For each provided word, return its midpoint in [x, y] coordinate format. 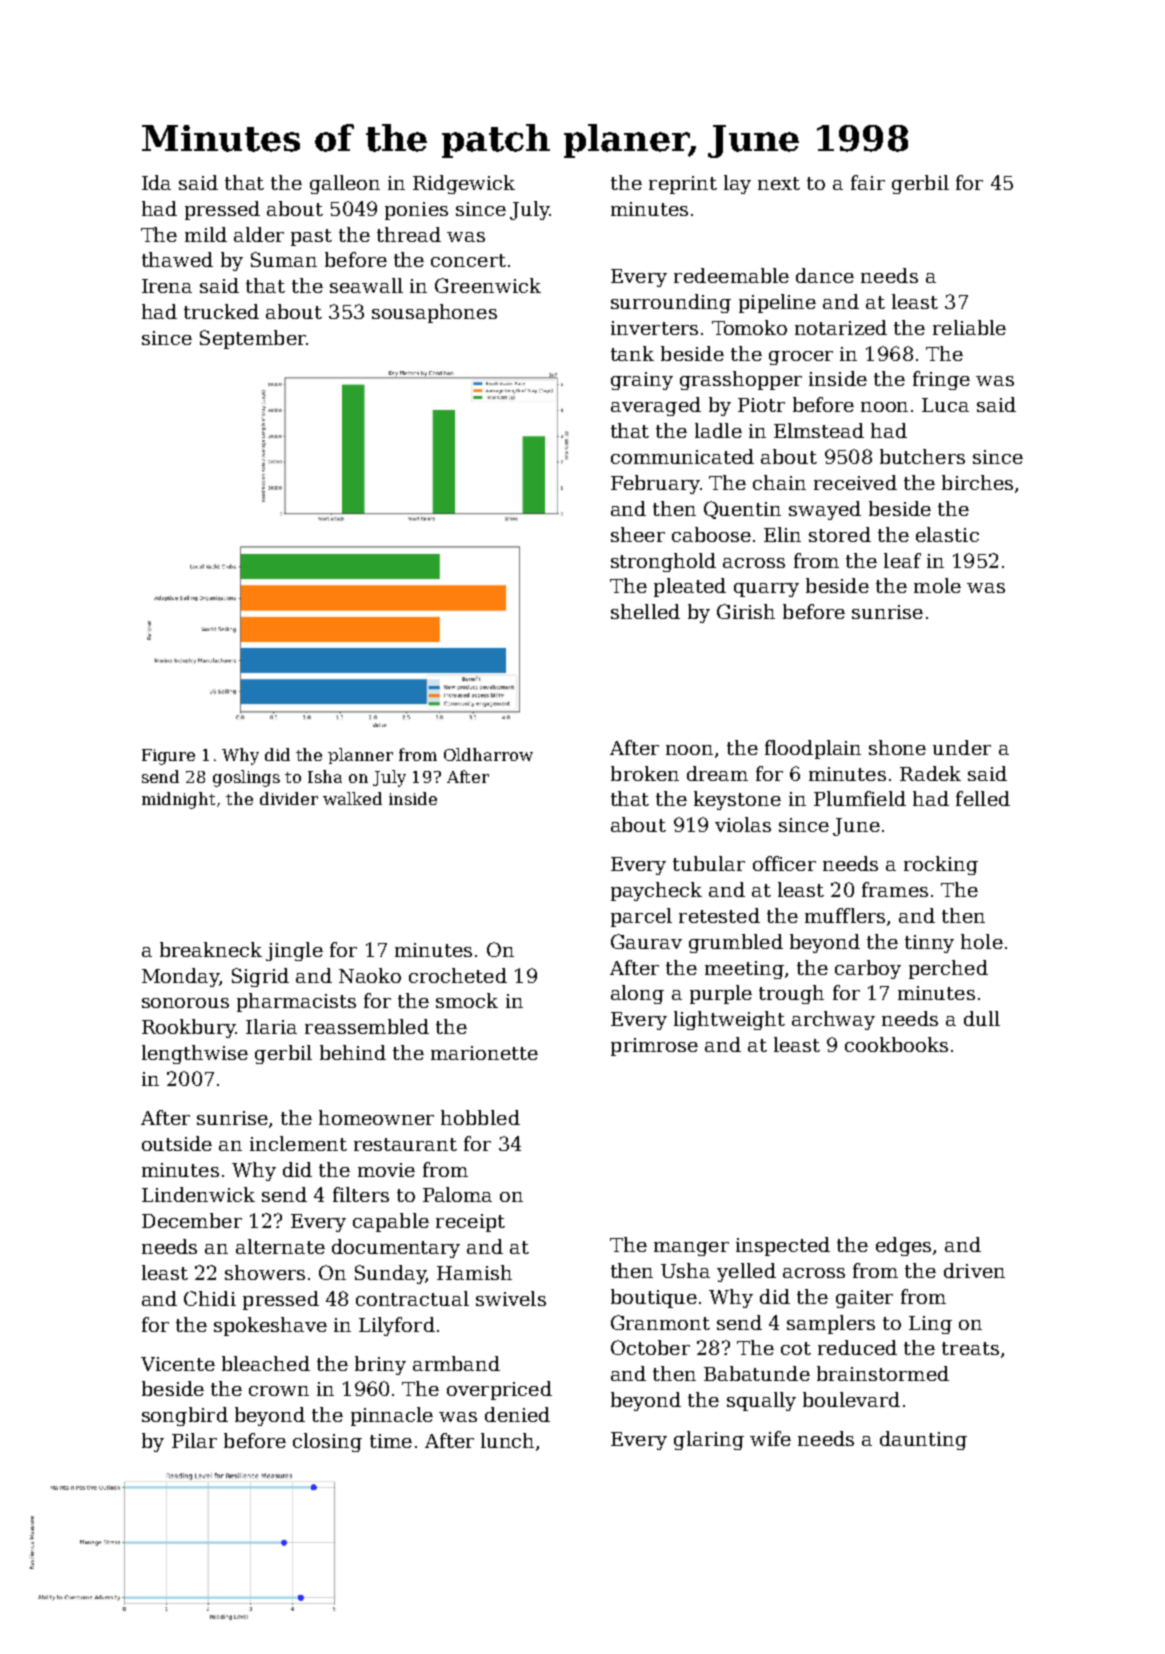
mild [206, 234]
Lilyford [397, 1326]
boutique [654, 1298]
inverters [654, 328]
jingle [294, 951]
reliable [969, 327]
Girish [746, 611]
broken [645, 773]
